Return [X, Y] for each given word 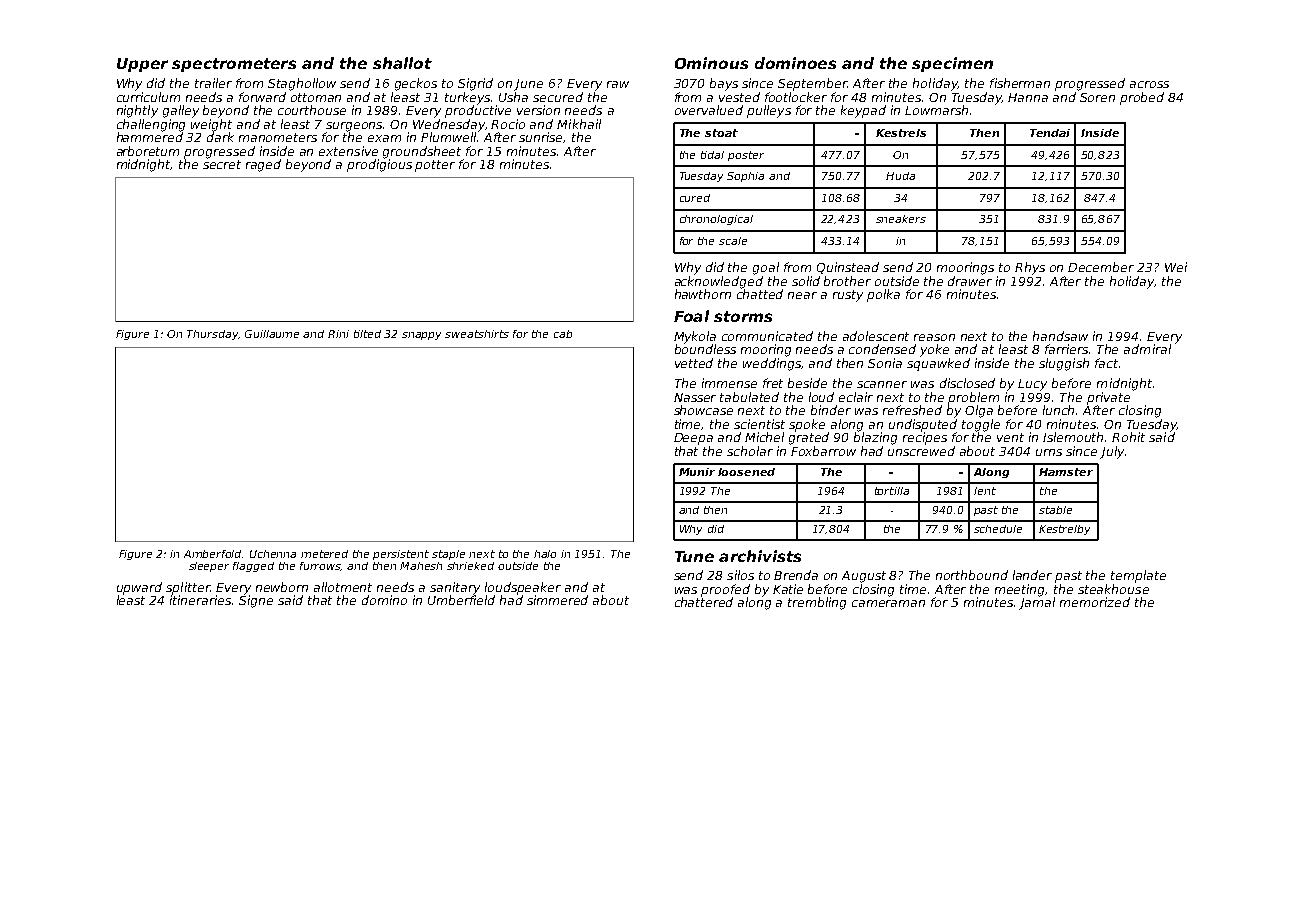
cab [563, 334]
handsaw [1060, 336]
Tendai [1050, 133]
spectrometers [234, 65]
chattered [704, 602]
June [528, 85]
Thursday [212, 335]
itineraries [200, 600]
